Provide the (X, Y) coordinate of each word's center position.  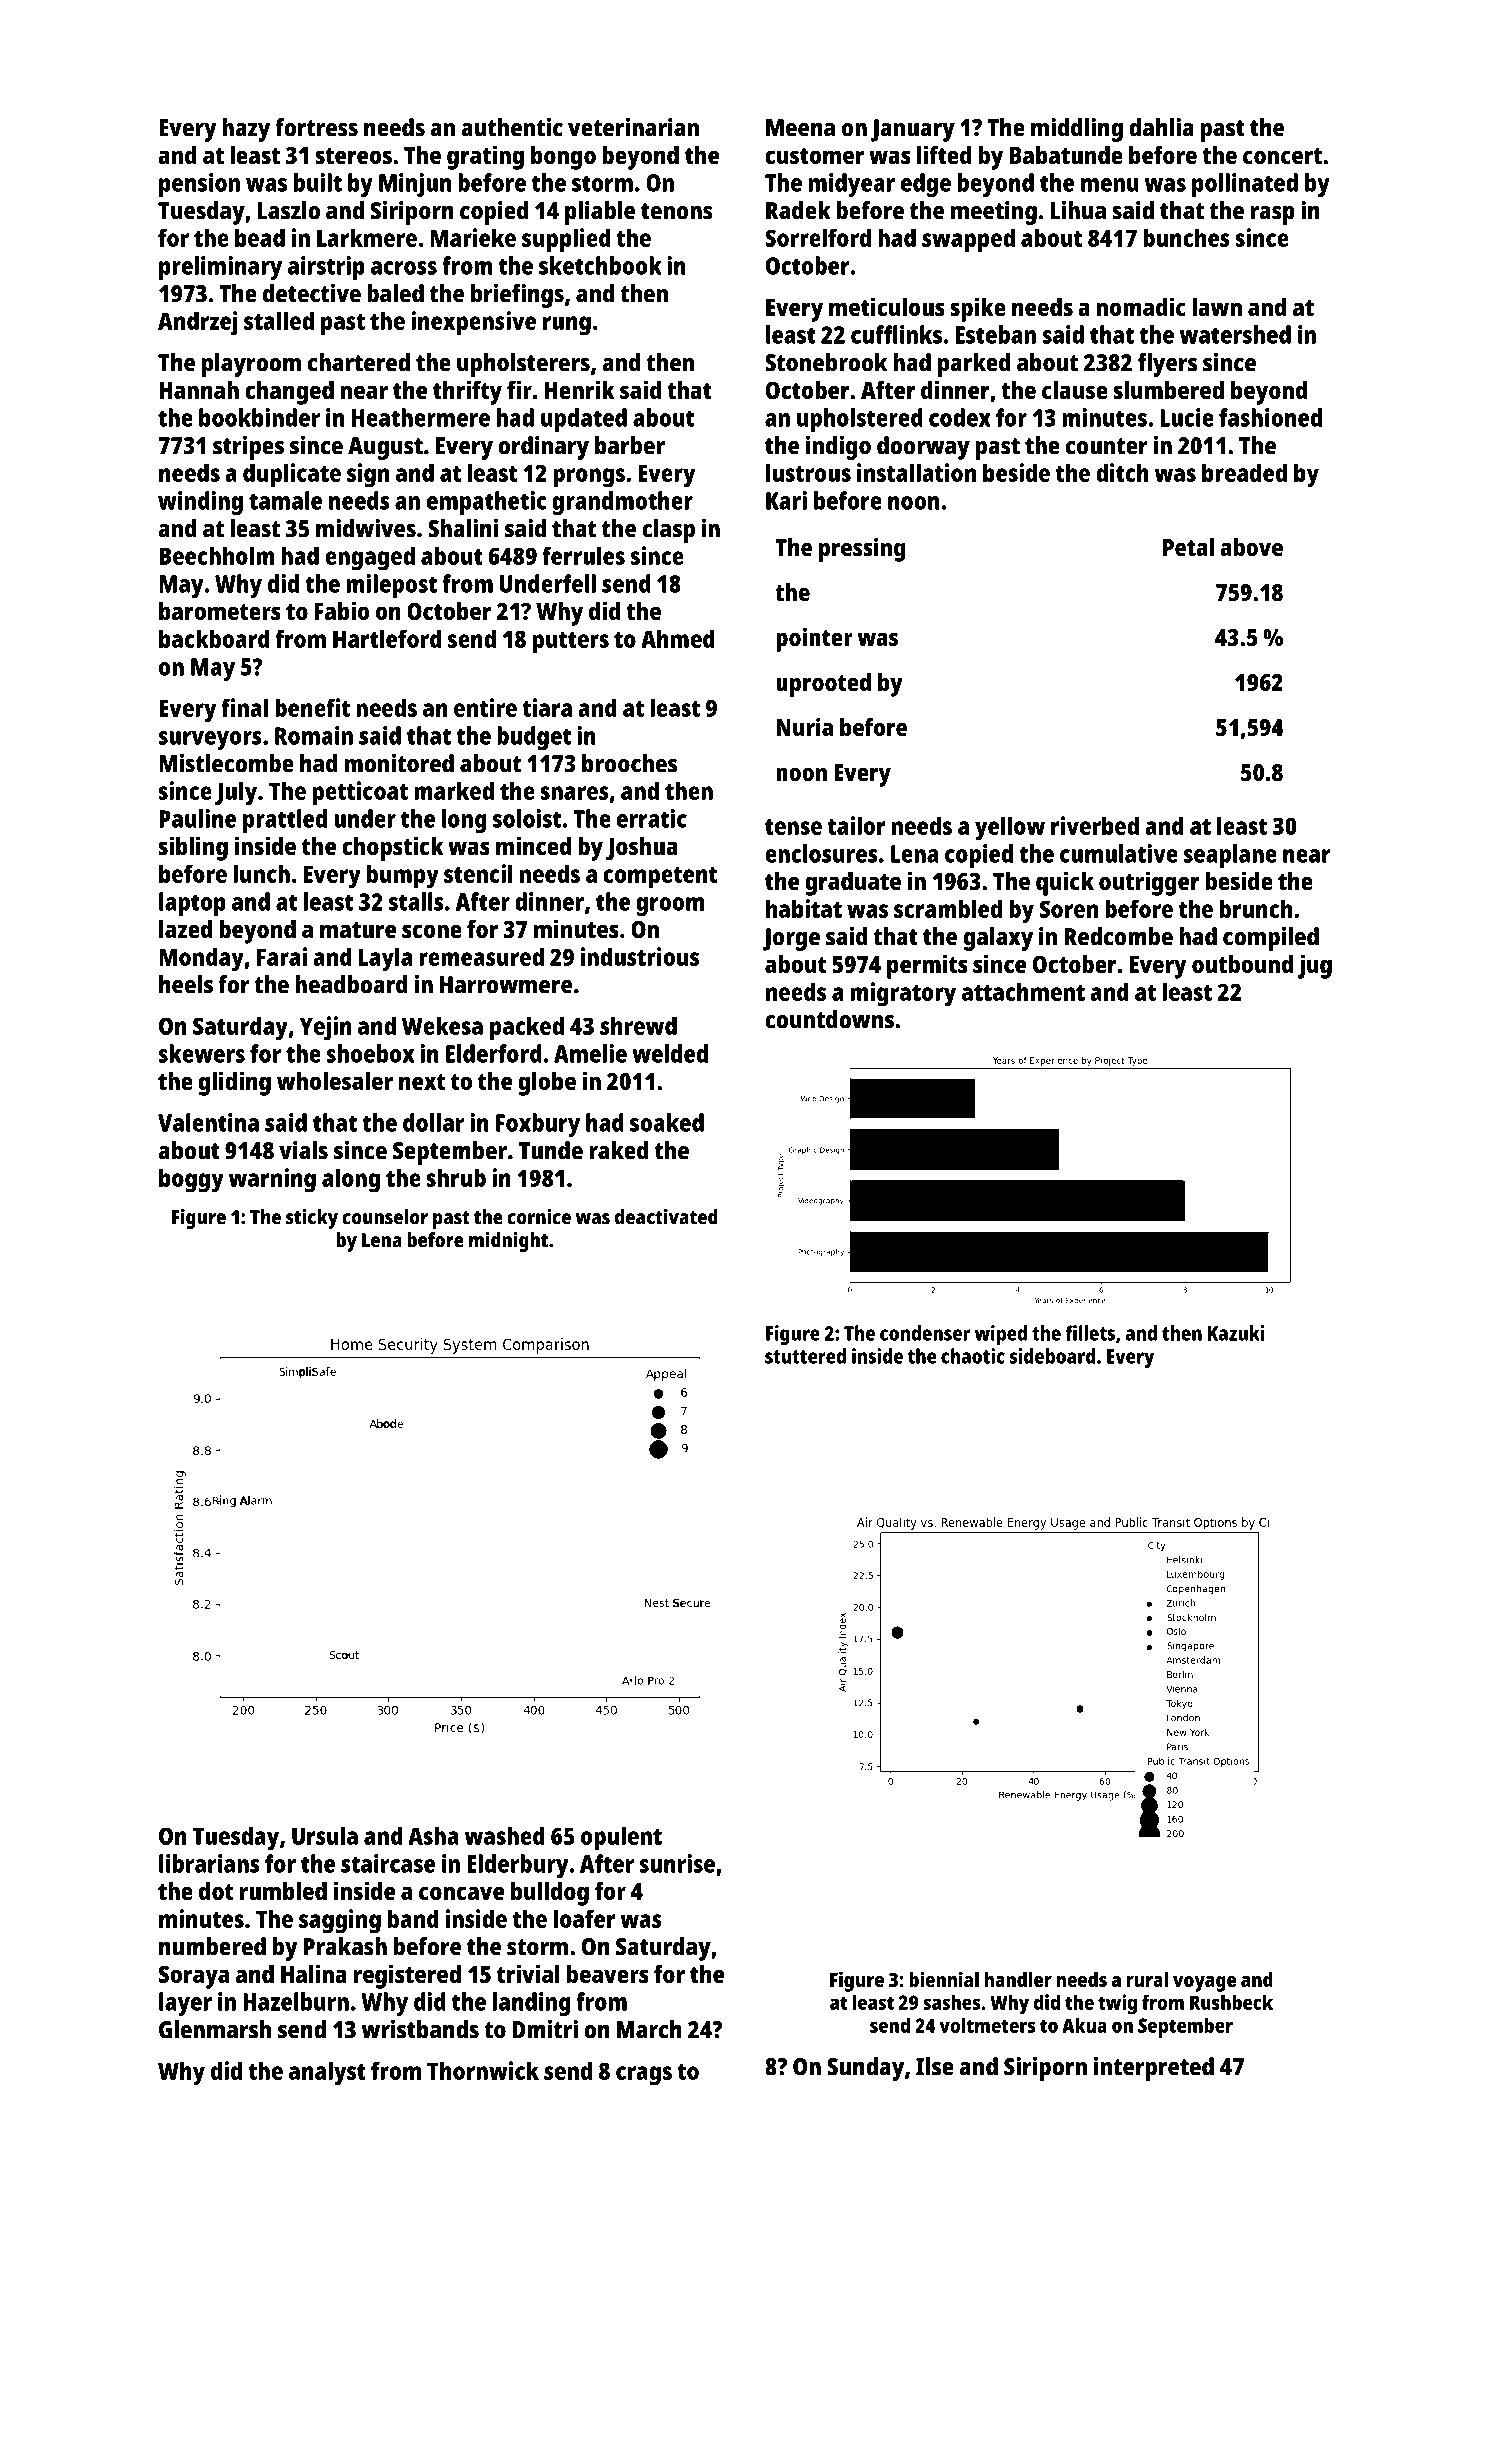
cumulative (1119, 853)
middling (1077, 130)
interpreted (1154, 2069)
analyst (327, 2073)
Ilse (935, 2066)
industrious (640, 956)
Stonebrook (826, 362)
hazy (246, 130)
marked (454, 790)
